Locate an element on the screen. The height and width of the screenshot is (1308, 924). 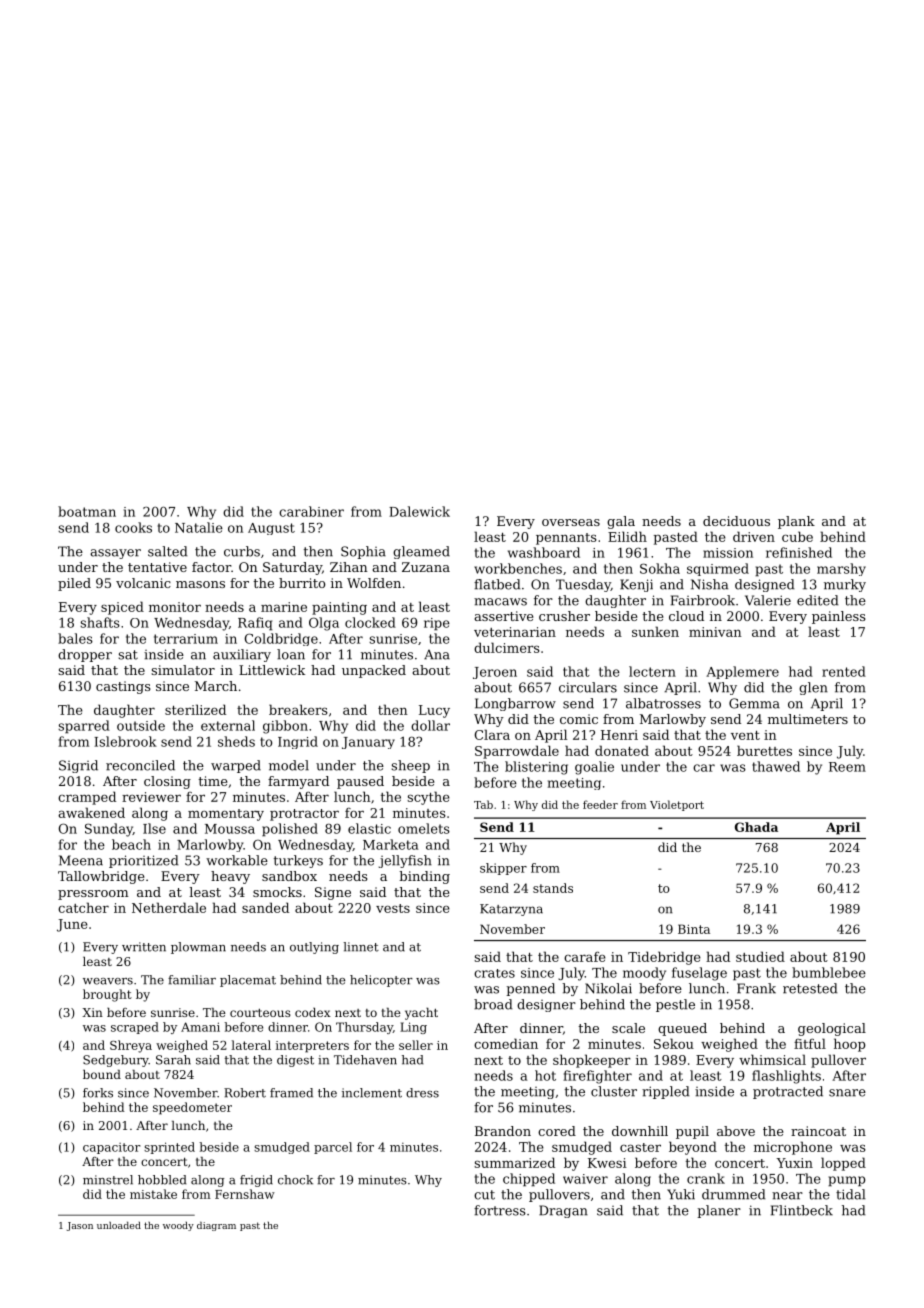
stands is located at coordinates (553, 888).
